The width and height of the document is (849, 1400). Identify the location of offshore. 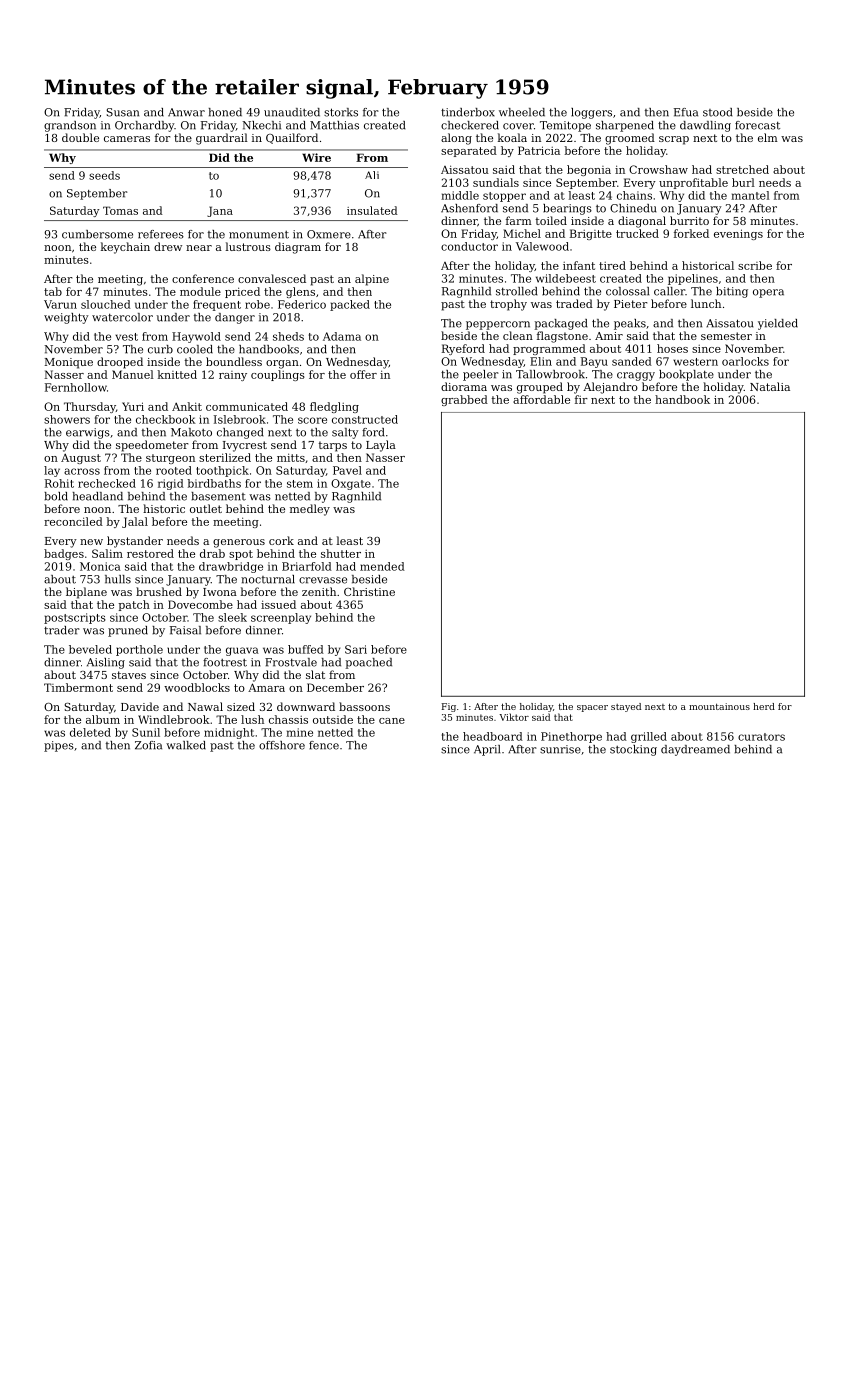
(282, 745).
